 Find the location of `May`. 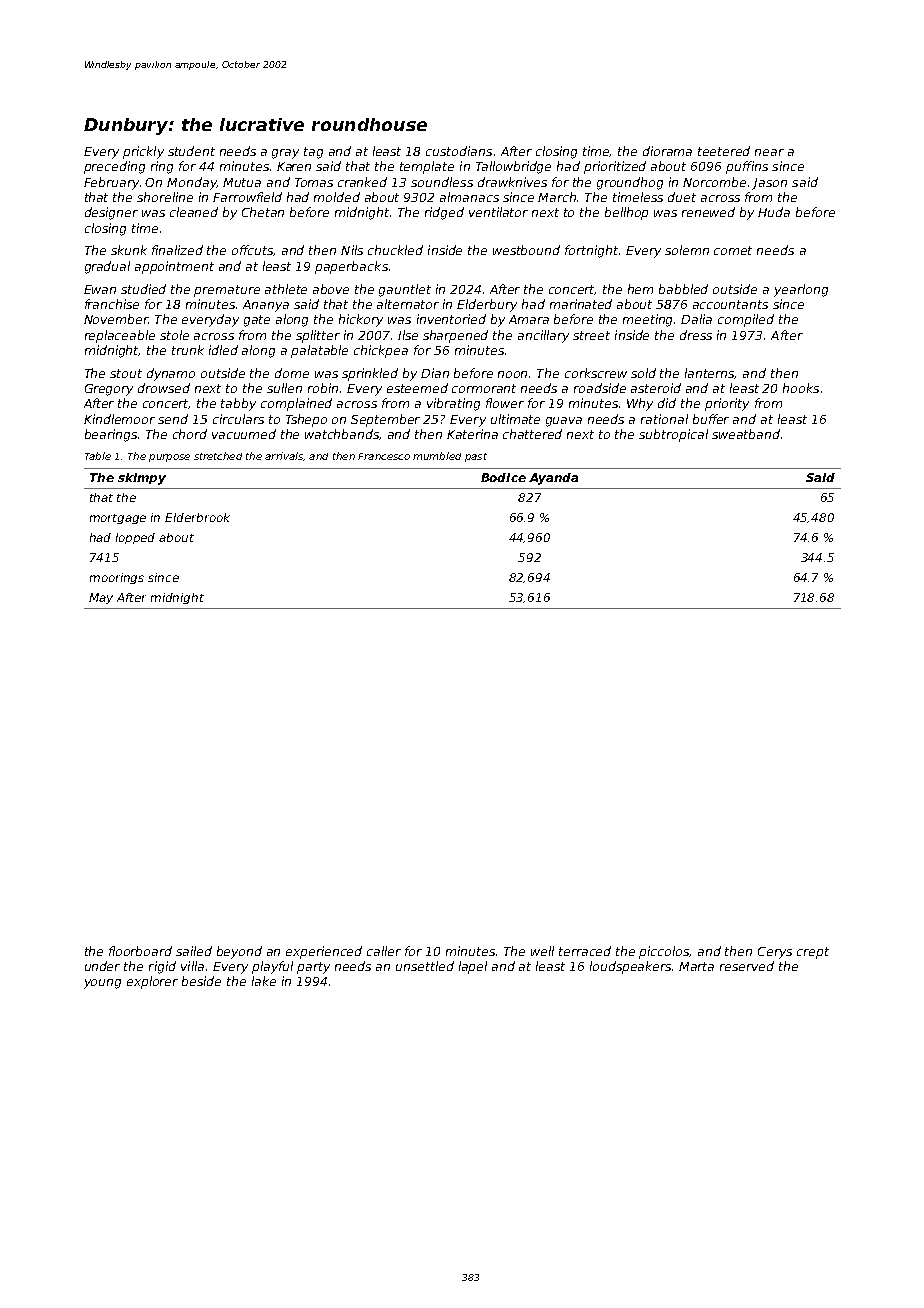

May is located at coordinates (101, 598).
